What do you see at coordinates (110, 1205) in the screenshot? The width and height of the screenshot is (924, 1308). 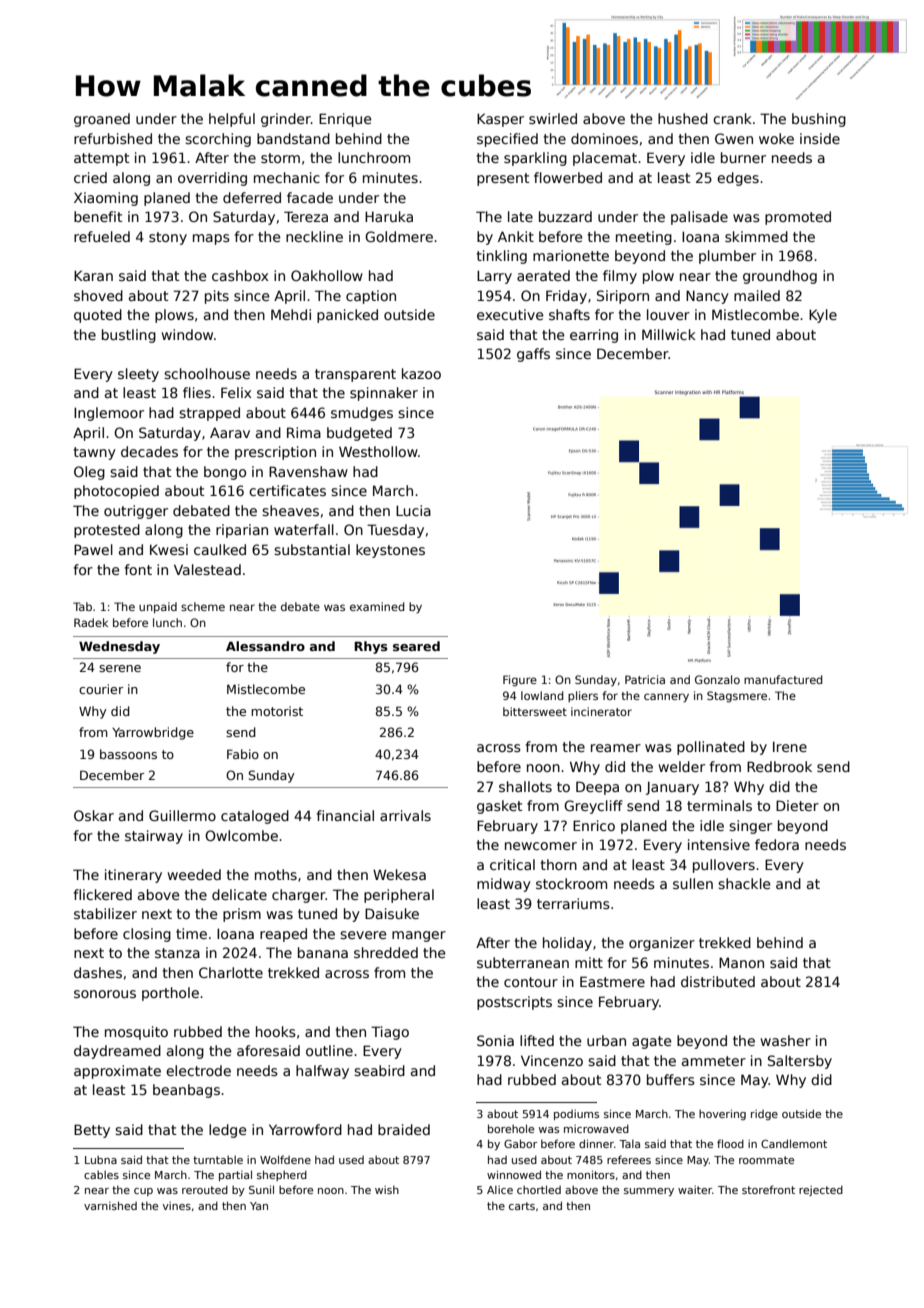 I see `varnished` at bounding box center [110, 1205].
